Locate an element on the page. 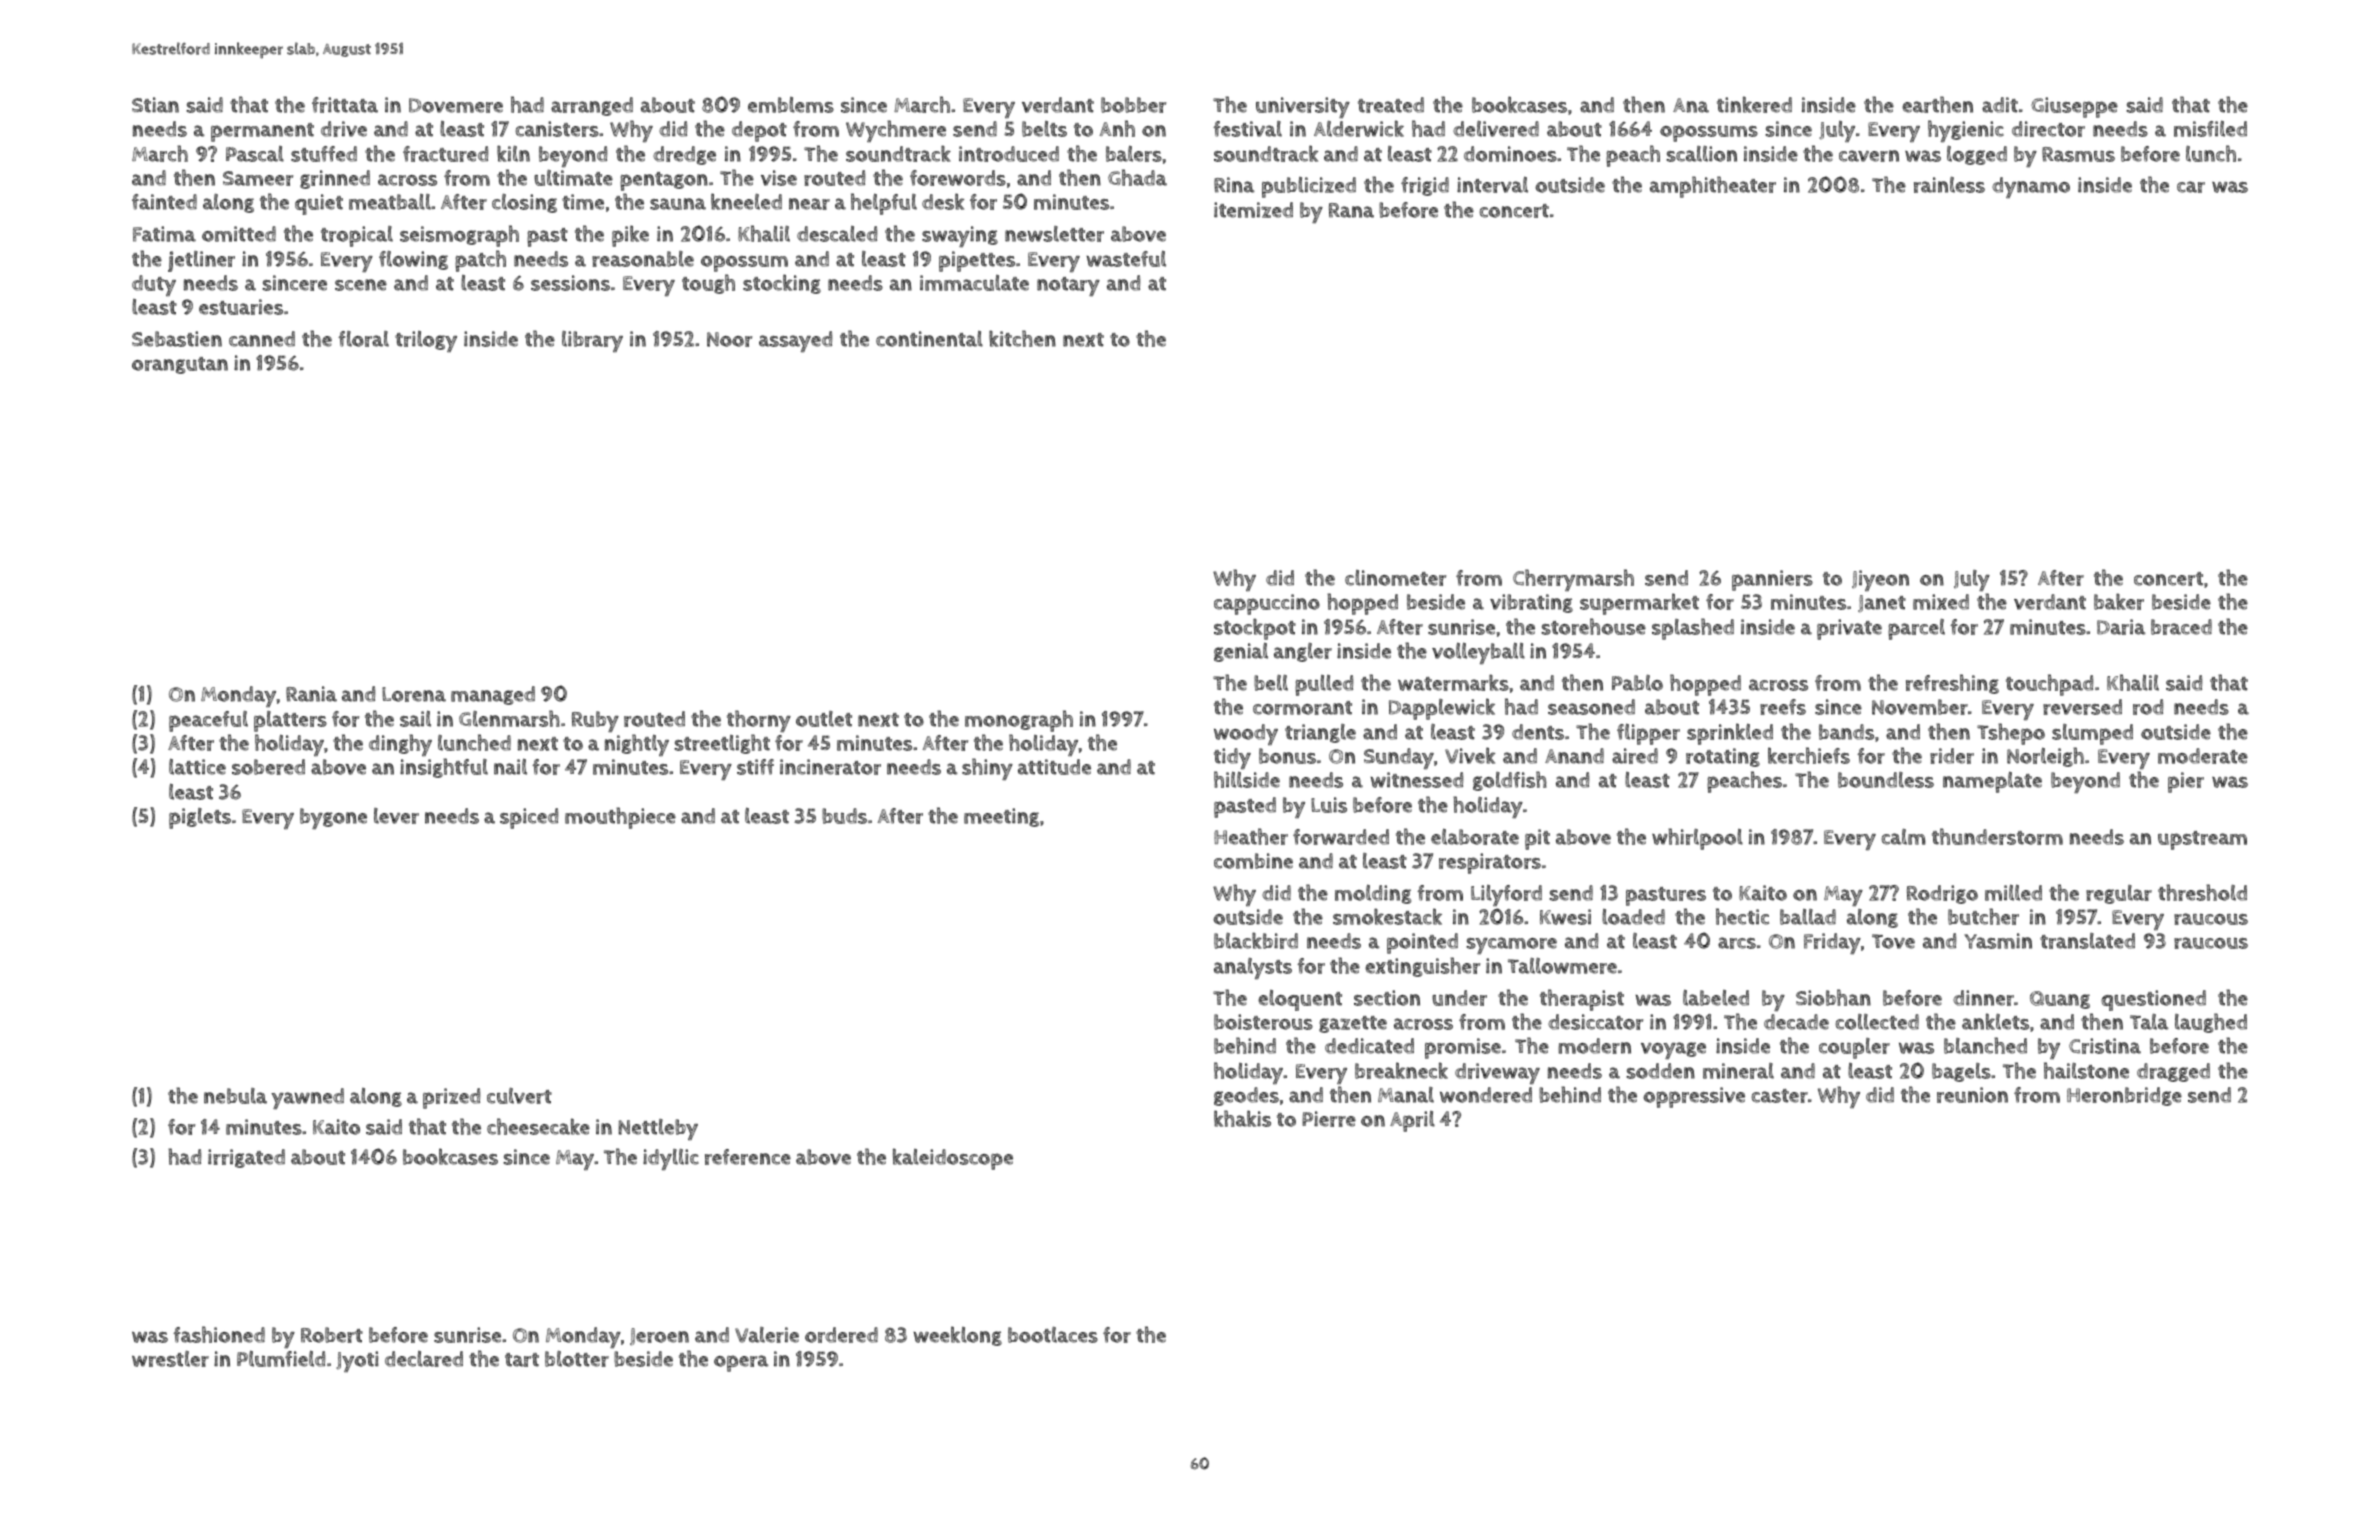  pointed is located at coordinates (1422, 943).
